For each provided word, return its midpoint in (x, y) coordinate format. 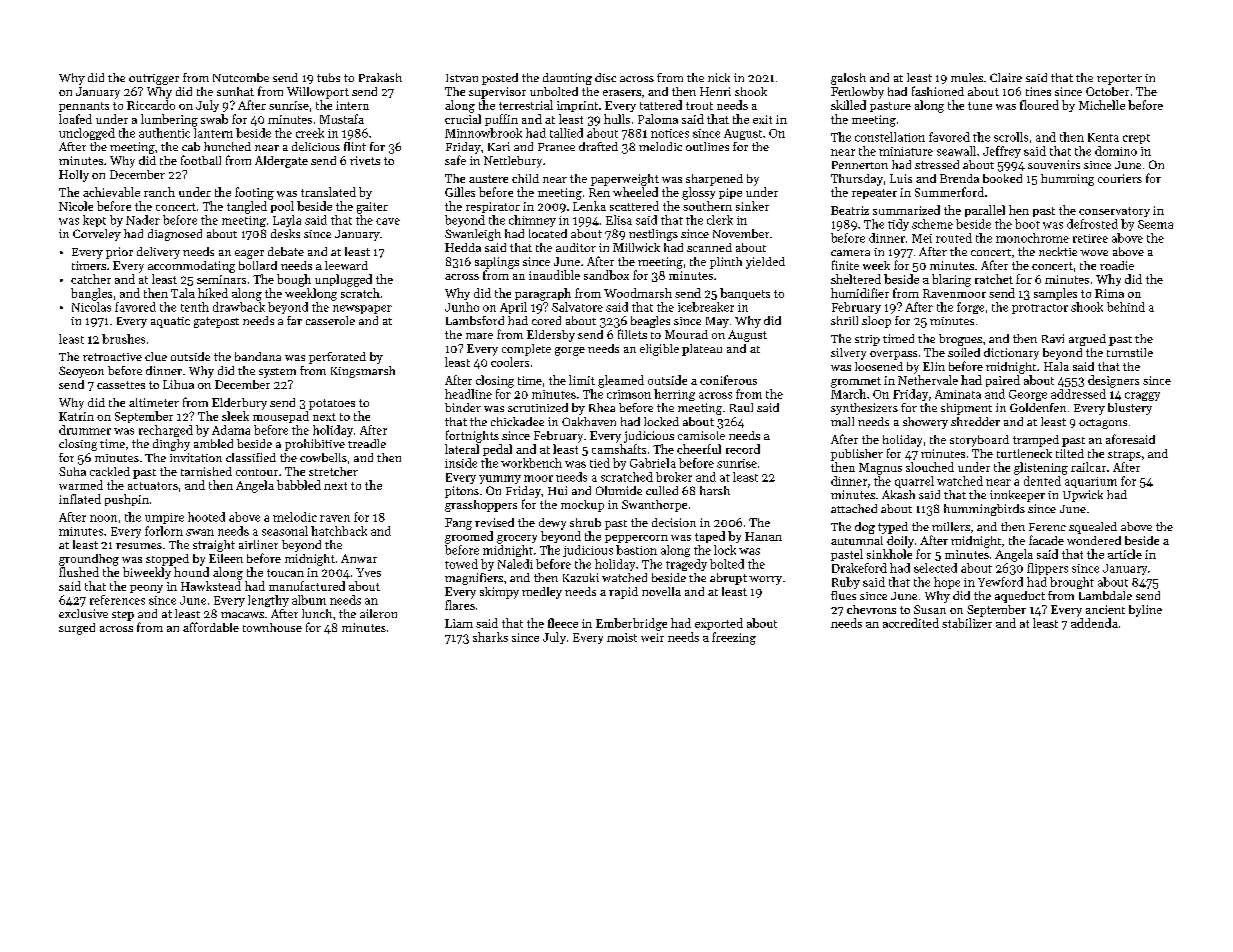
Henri (715, 91)
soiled (964, 352)
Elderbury (239, 404)
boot (1027, 224)
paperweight (625, 180)
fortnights (472, 436)
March (848, 394)
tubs (328, 77)
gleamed (621, 381)
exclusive (83, 613)
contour (257, 472)
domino (1116, 151)
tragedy (686, 565)
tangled (247, 207)
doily (900, 542)
